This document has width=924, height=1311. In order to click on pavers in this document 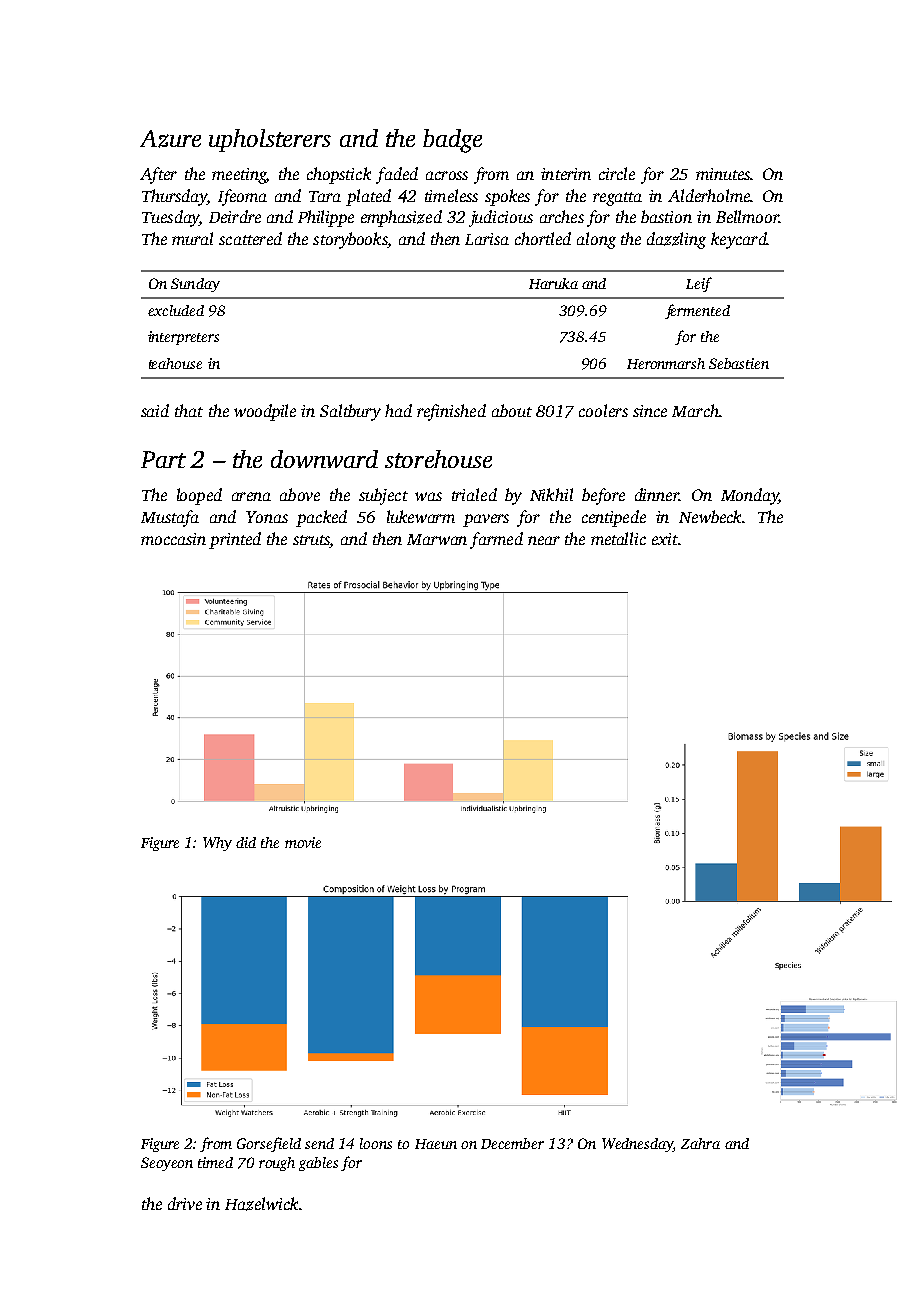, I will do `click(486, 520)`.
